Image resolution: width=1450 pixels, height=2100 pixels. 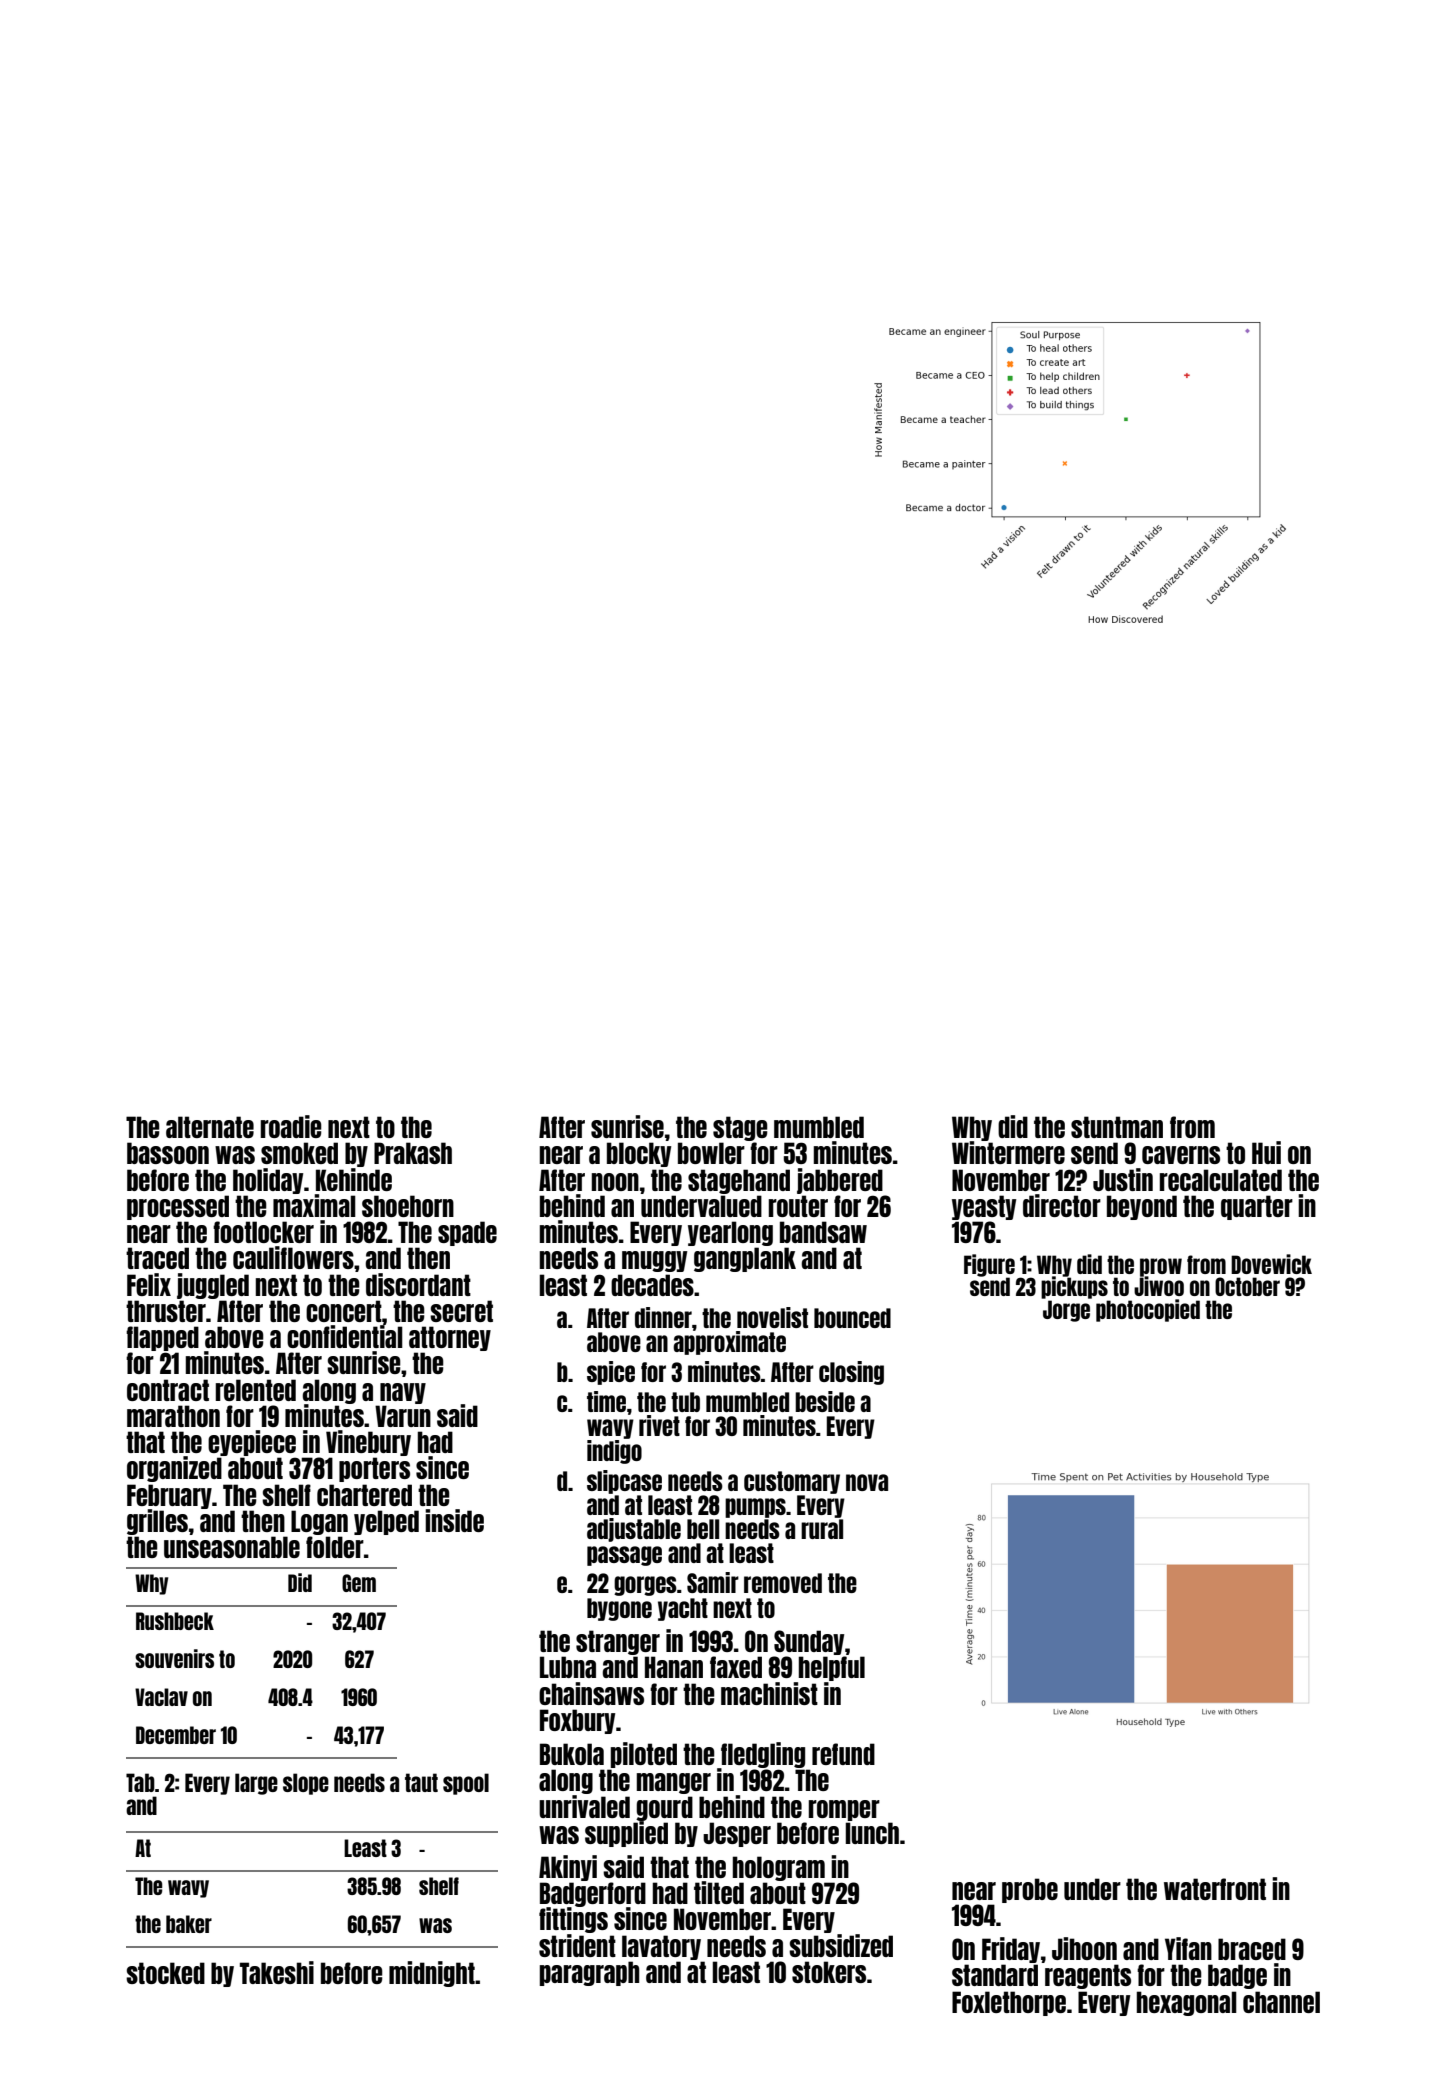 What do you see at coordinates (1215, 1889) in the page?
I see `waterfront` at bounding box center [1215, 1889].
